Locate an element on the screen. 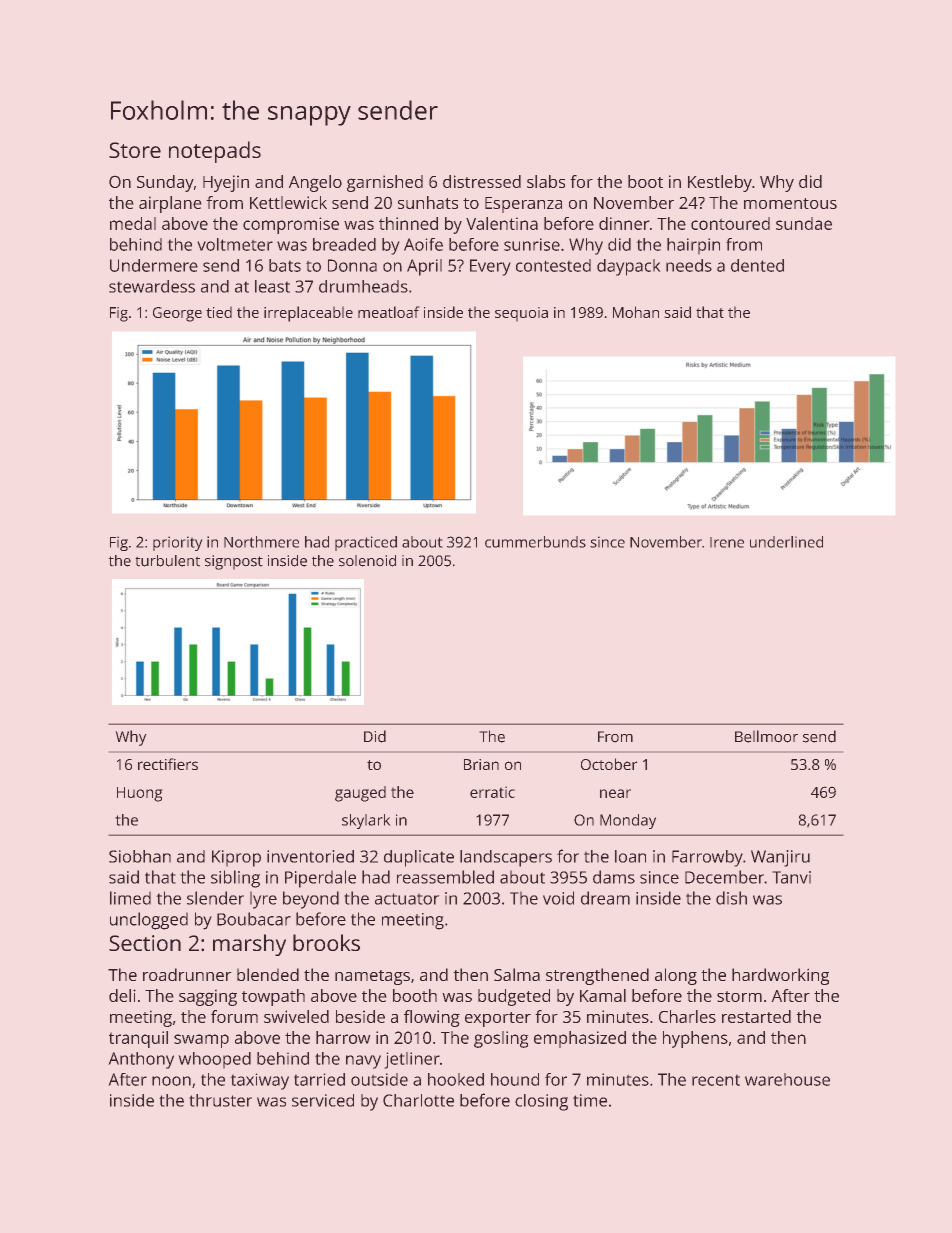 Image resolution: width=952 pixels, height=1233 pixels. recent is located at coordinates (716, 1080).
